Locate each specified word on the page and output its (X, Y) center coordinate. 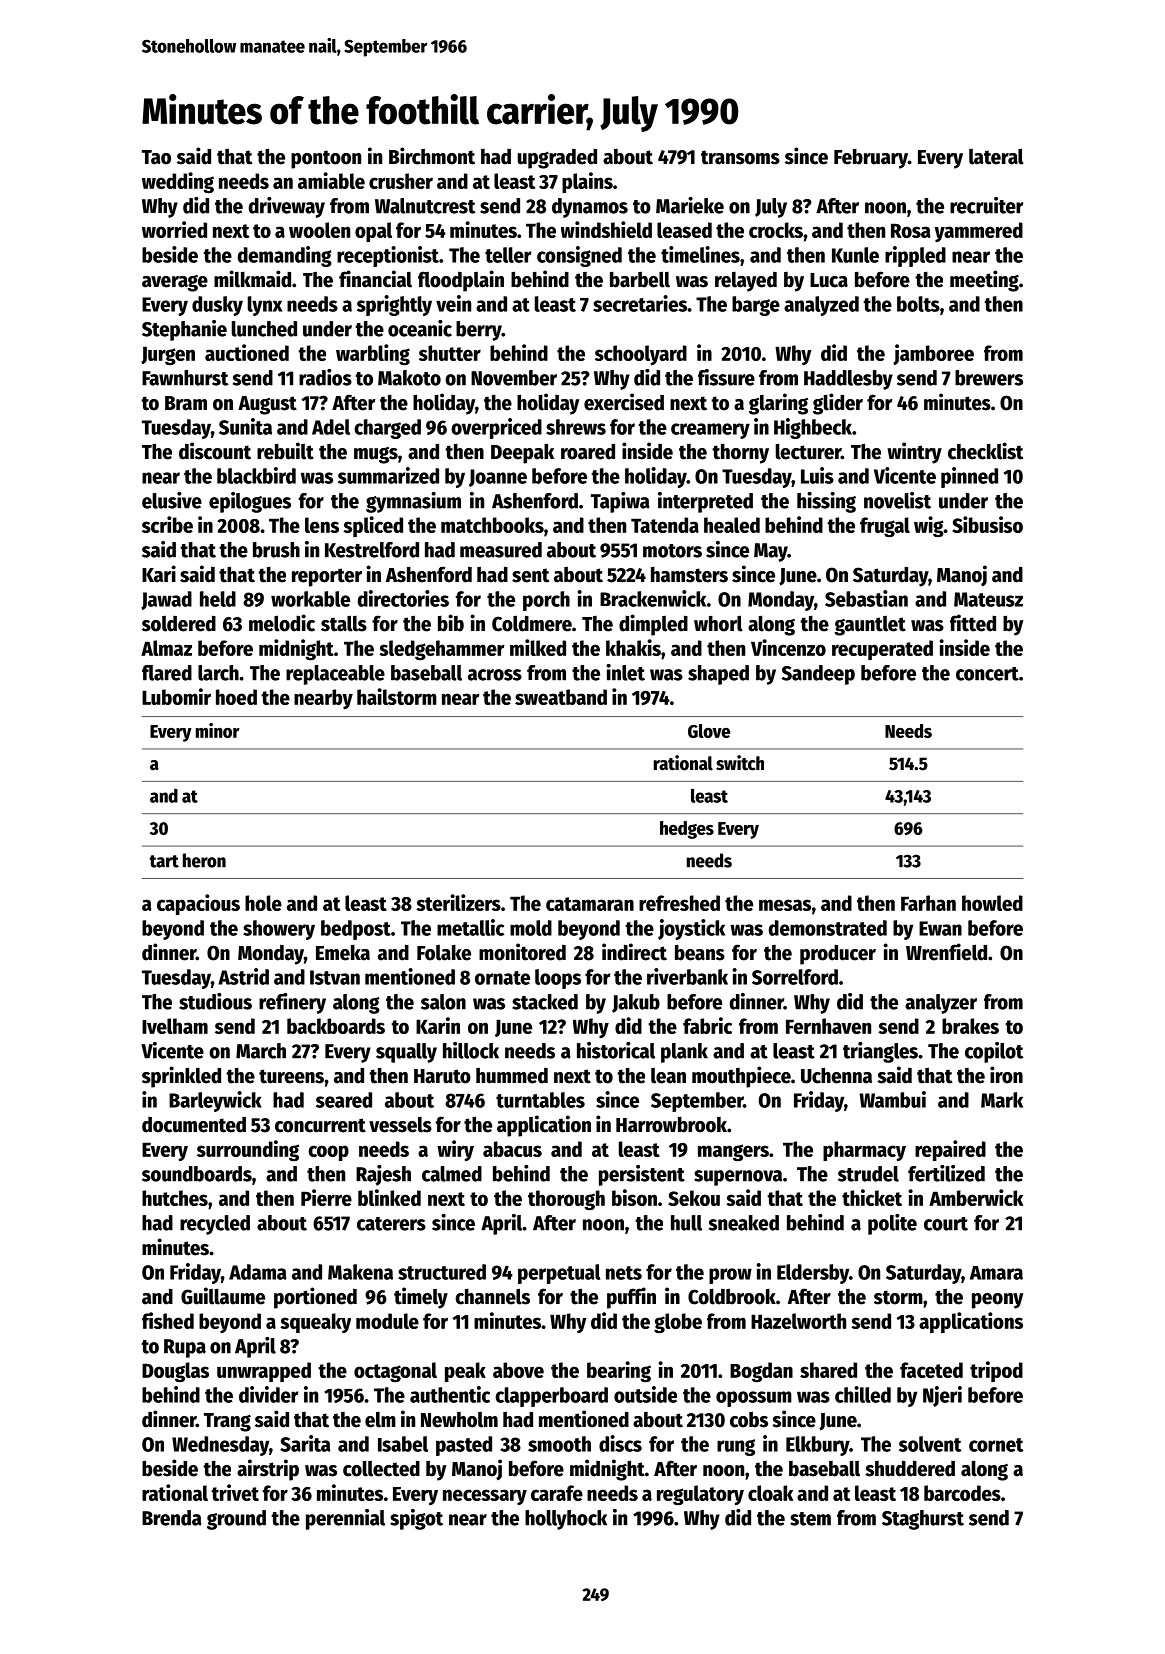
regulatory (700, 1495)
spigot (416, 1519)
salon (443, 1002)
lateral (996, 156)
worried (174, 229)
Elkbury (817, 1446)
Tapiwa (620, 502)
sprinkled (181, 1077)
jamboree (933, 354)
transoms (740, 157)
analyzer (941, 1004)
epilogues (250, 502)
